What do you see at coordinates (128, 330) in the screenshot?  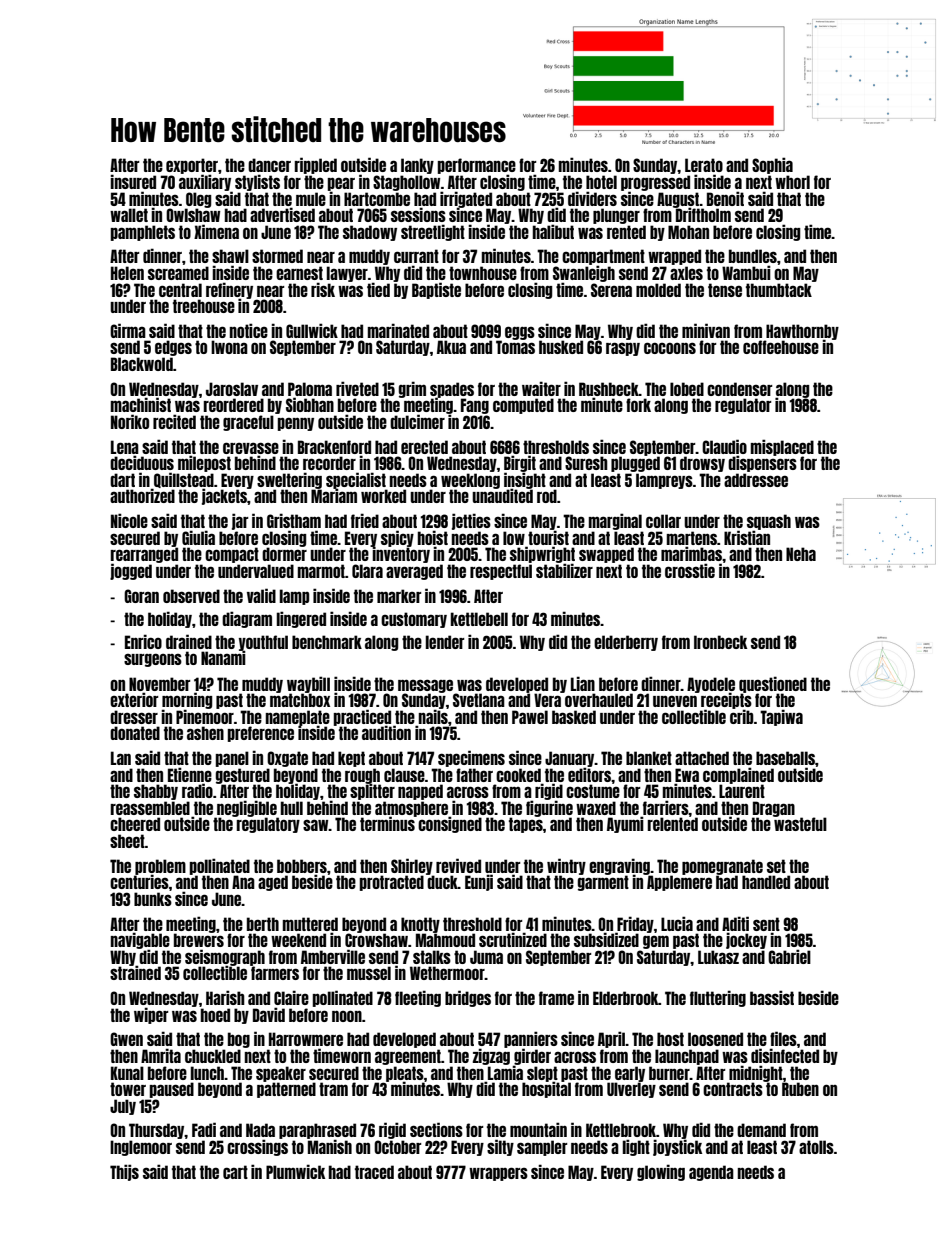 I see `Girma` at bounding box center [128, 330].
